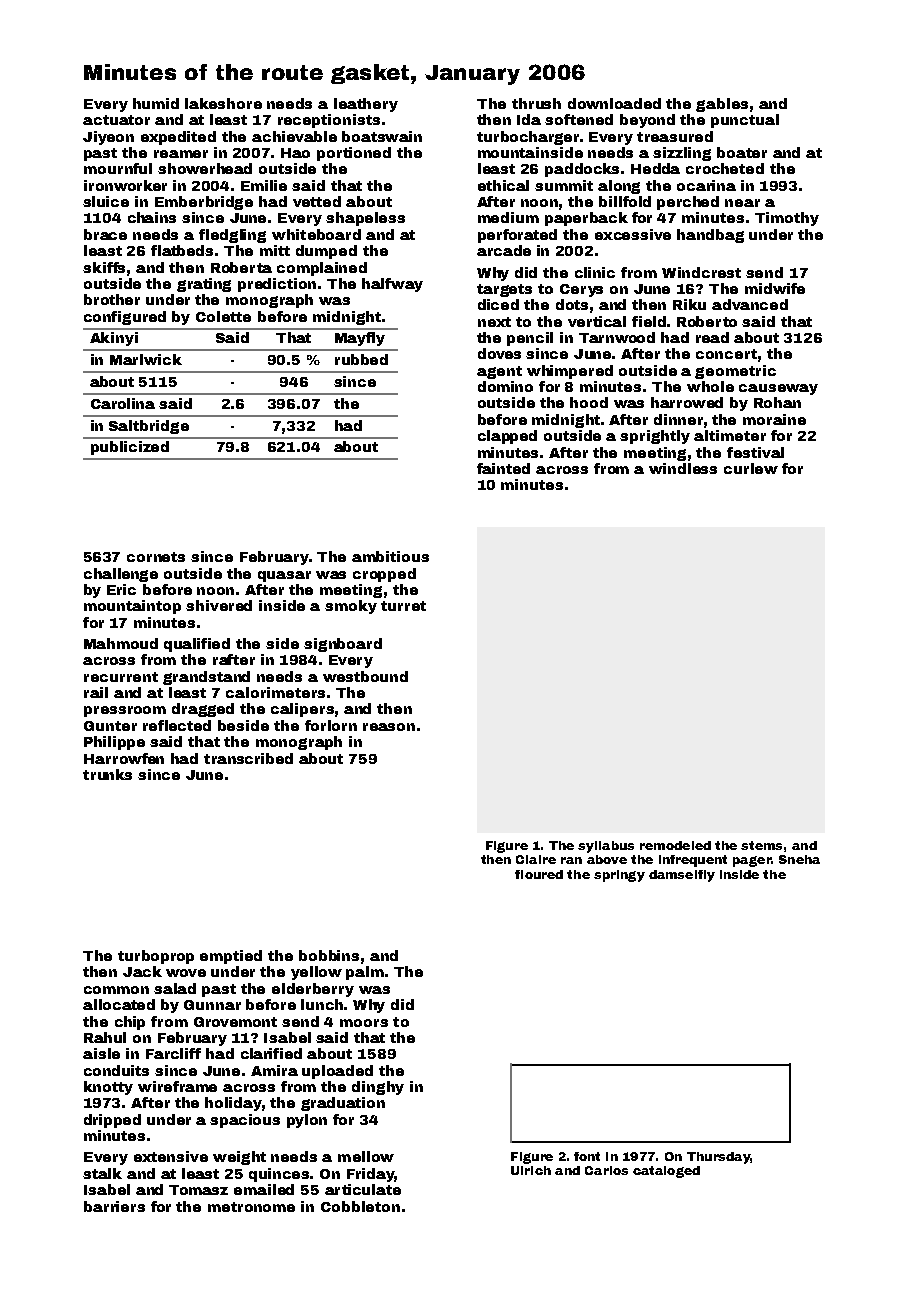 This screenshot has height=1316, width=908. I want to click on gables, so click(722, 105).
